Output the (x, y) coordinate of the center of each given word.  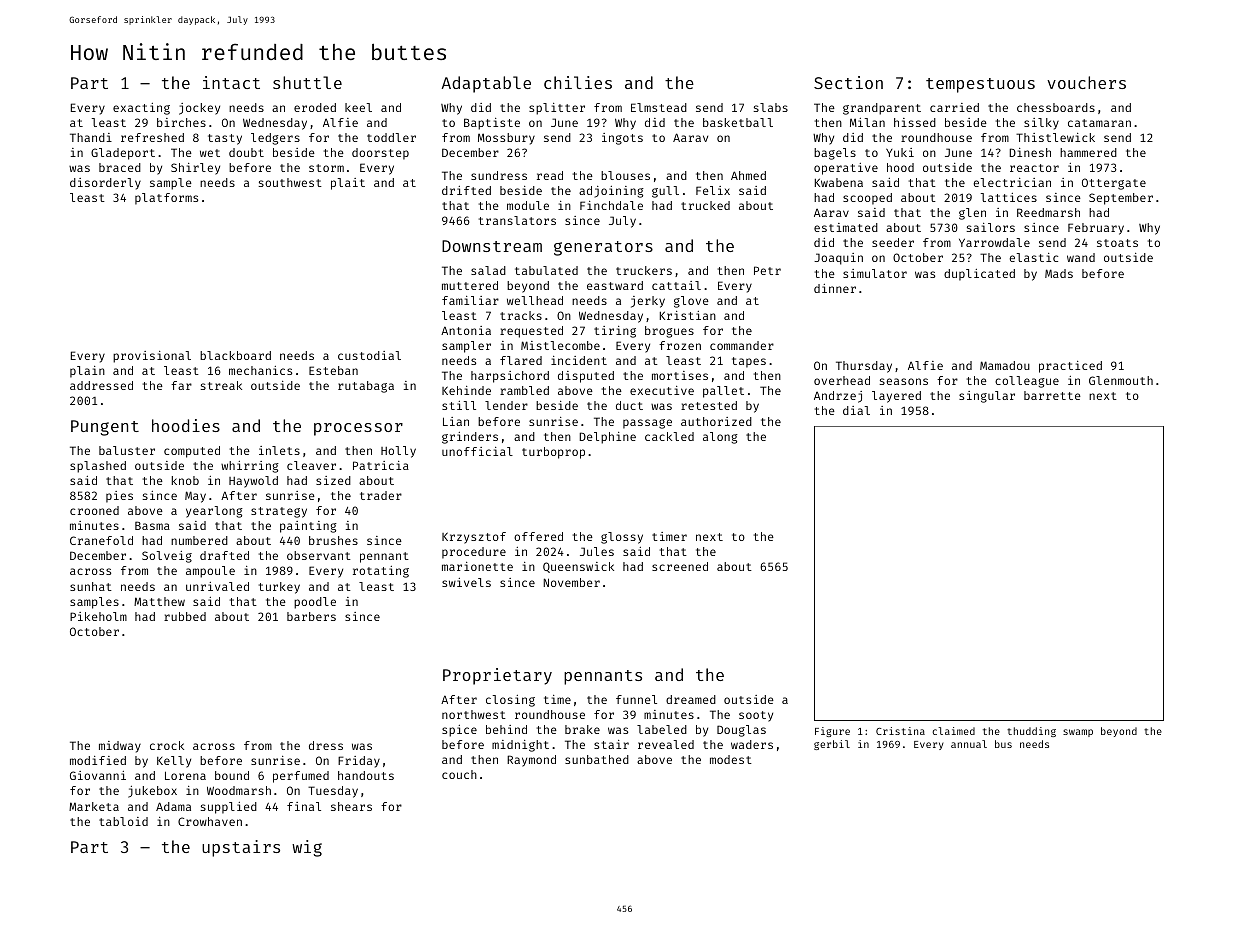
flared (521, 360)
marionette (477, 566)
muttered (470, 285)
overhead (842, 380)
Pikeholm (98, 616)
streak (221, 385)
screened (680, 566)
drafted (224, 555)
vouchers (1086, 82)
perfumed (301, 777)
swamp (1078, 733)
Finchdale (611, 205)
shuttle (307, 82)
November (571, 582)
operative (846, 169)
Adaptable (486, 84)
